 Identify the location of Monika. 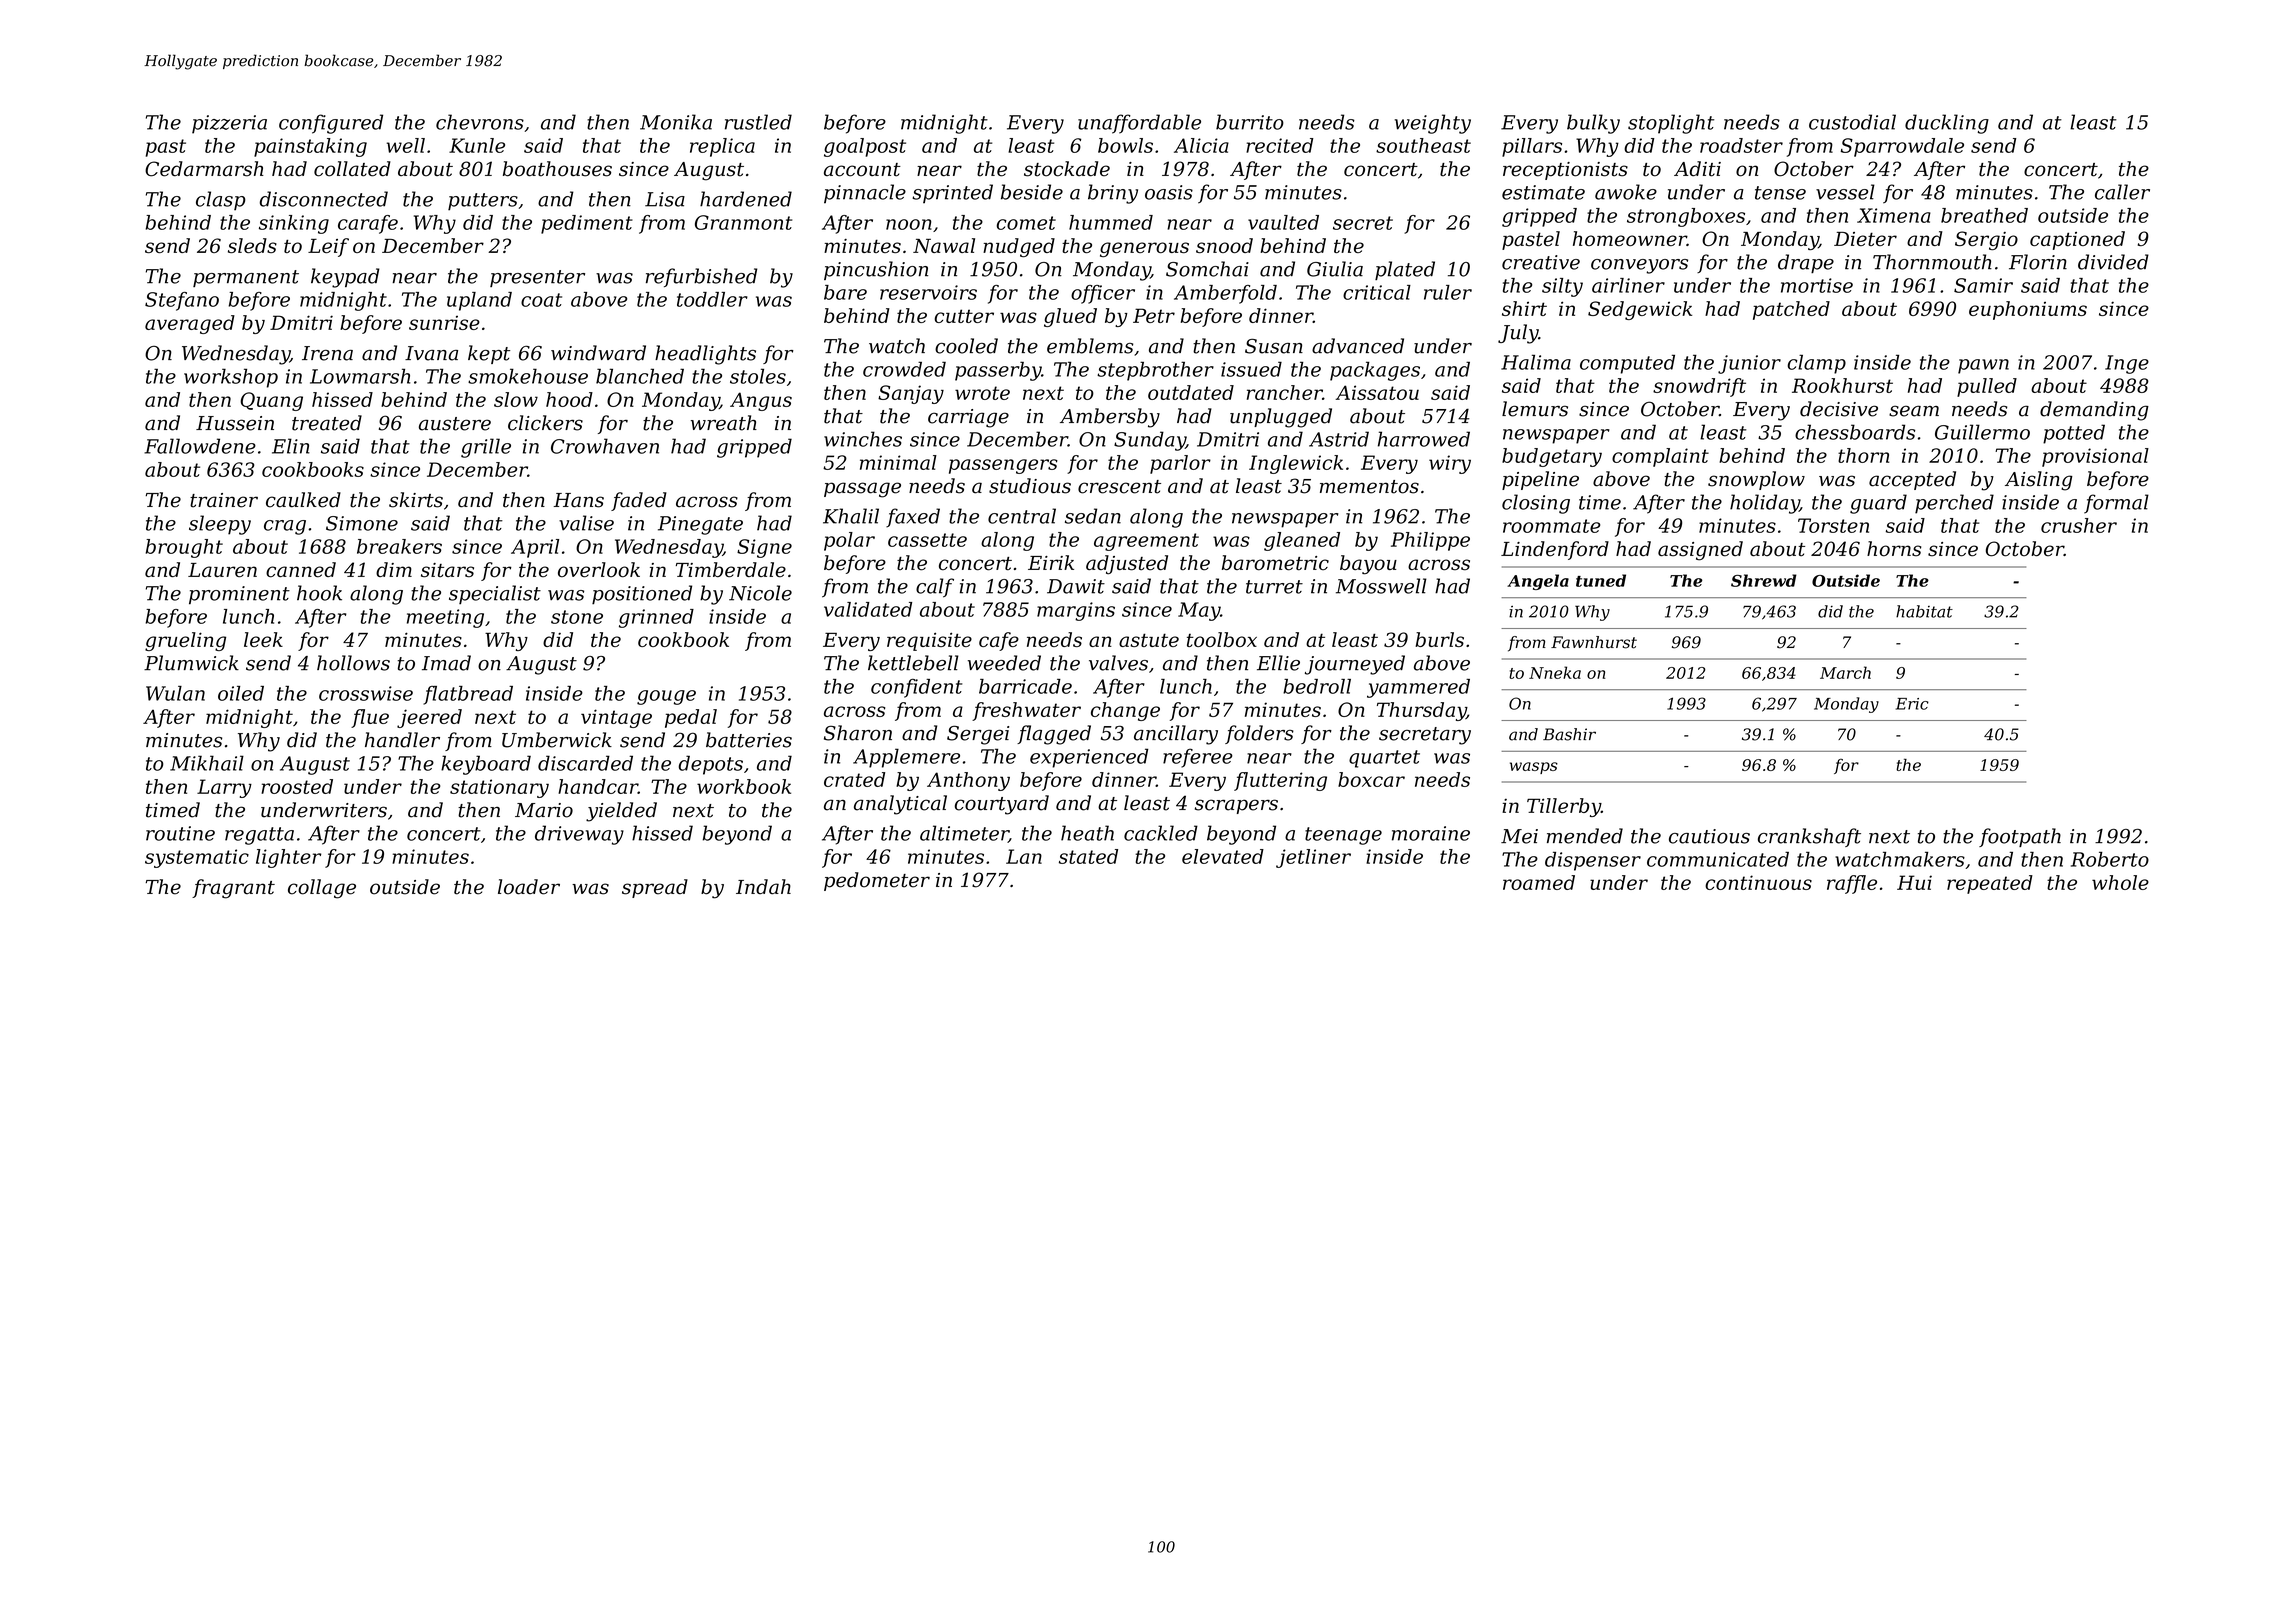
(676, 122).
